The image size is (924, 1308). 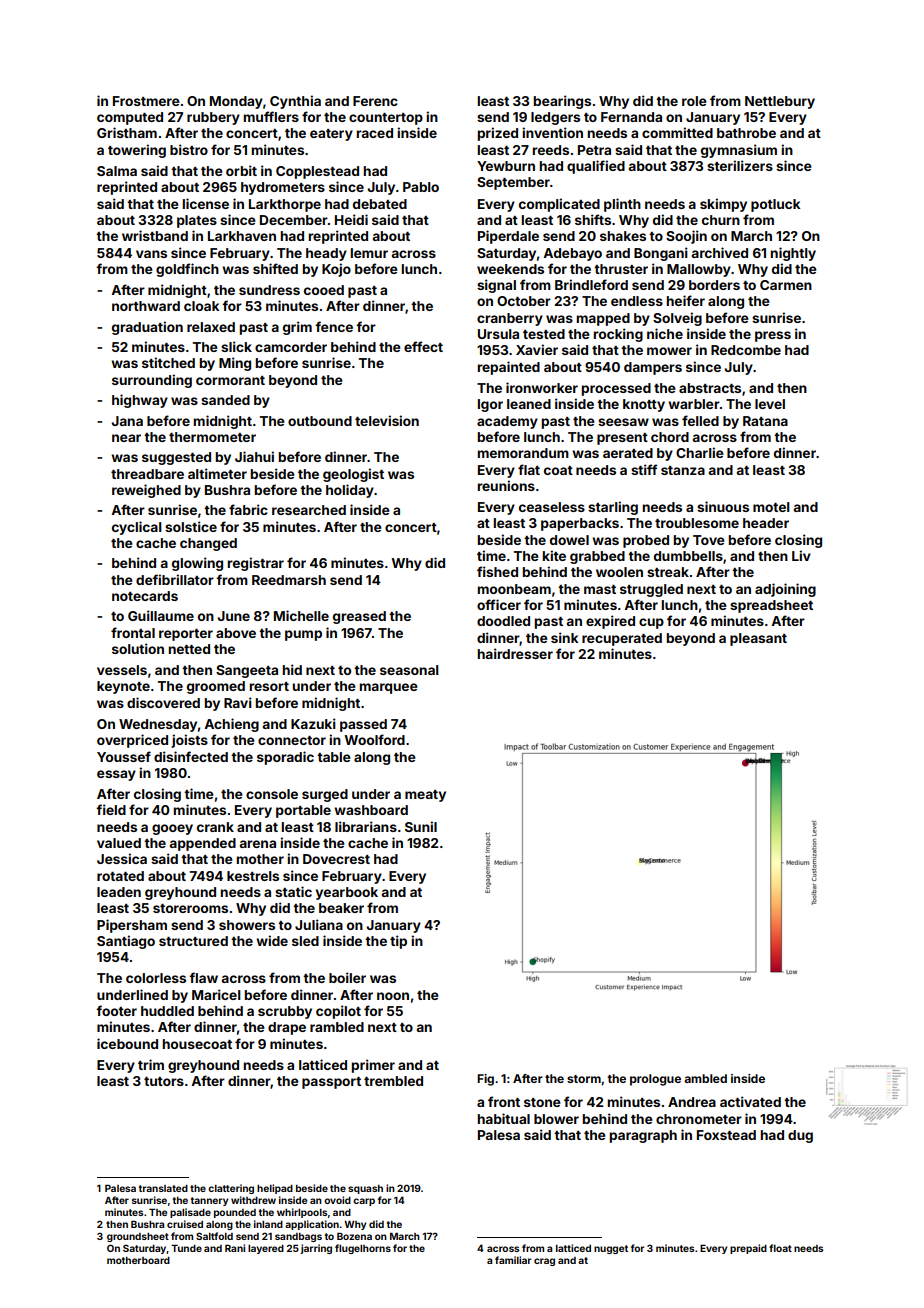 I want to click on role, so click(x=694, y=101).
